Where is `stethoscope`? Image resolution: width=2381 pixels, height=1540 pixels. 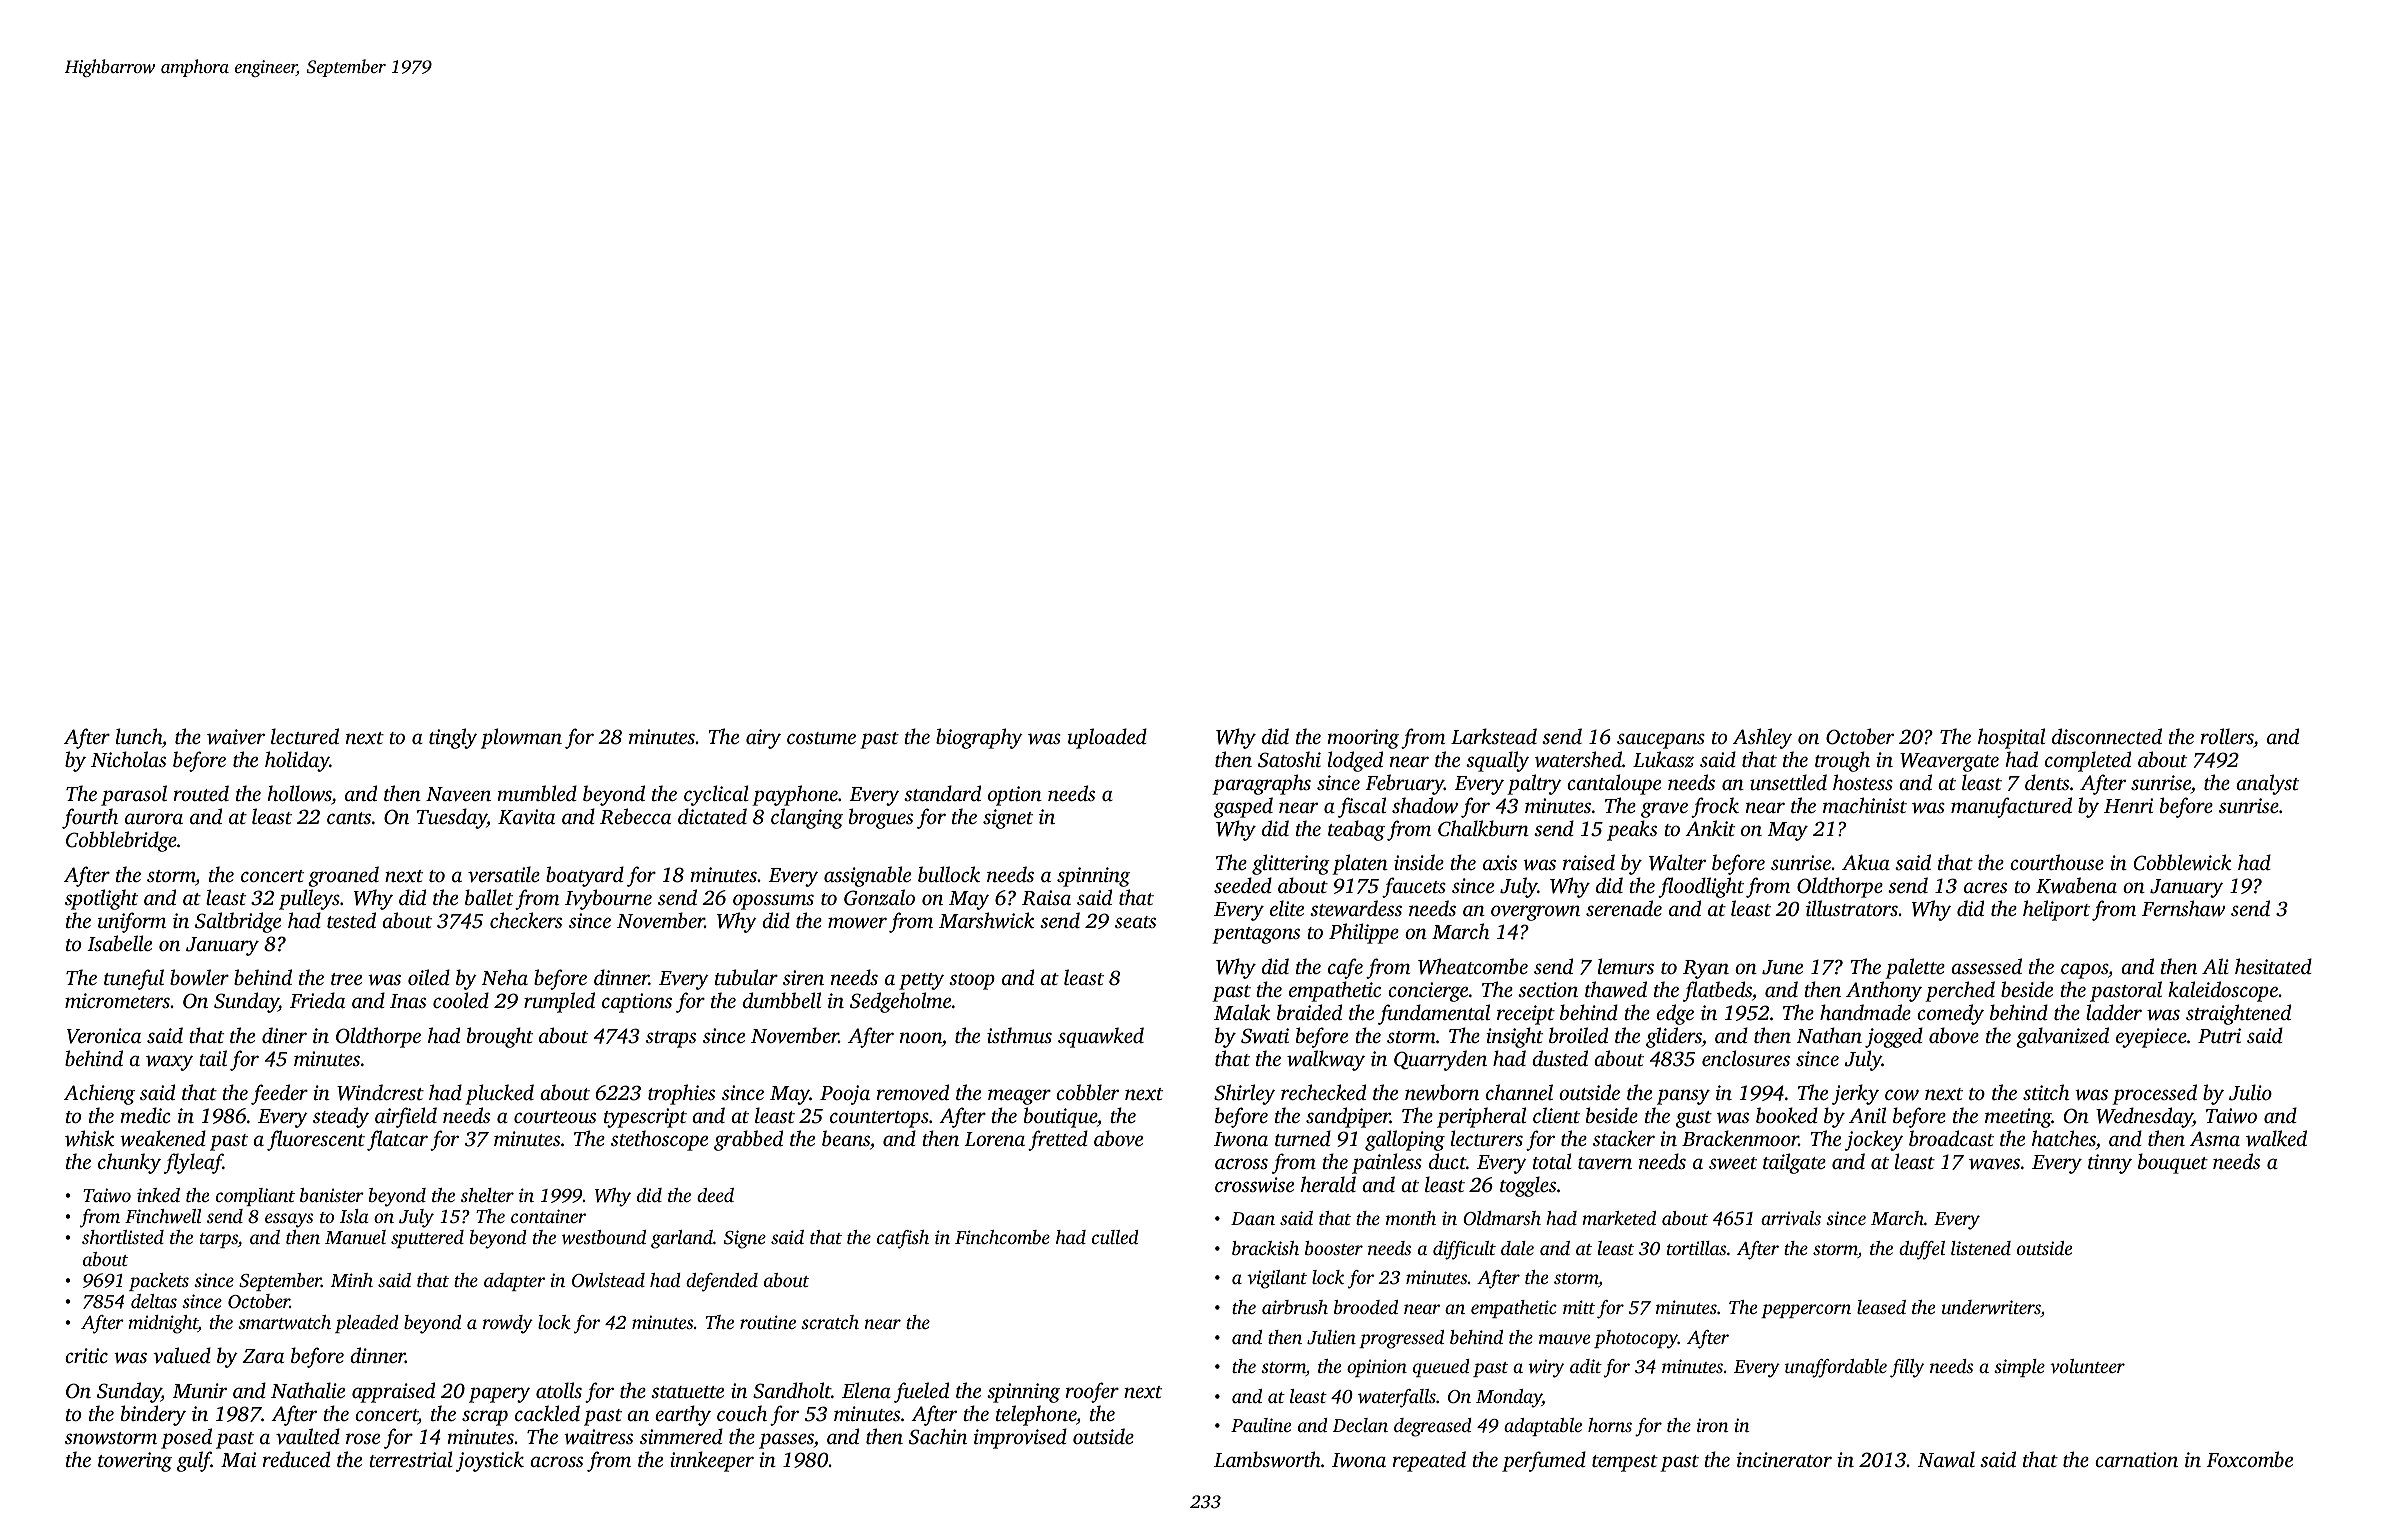
stethoscope is located at coordinates (659, 1140).
